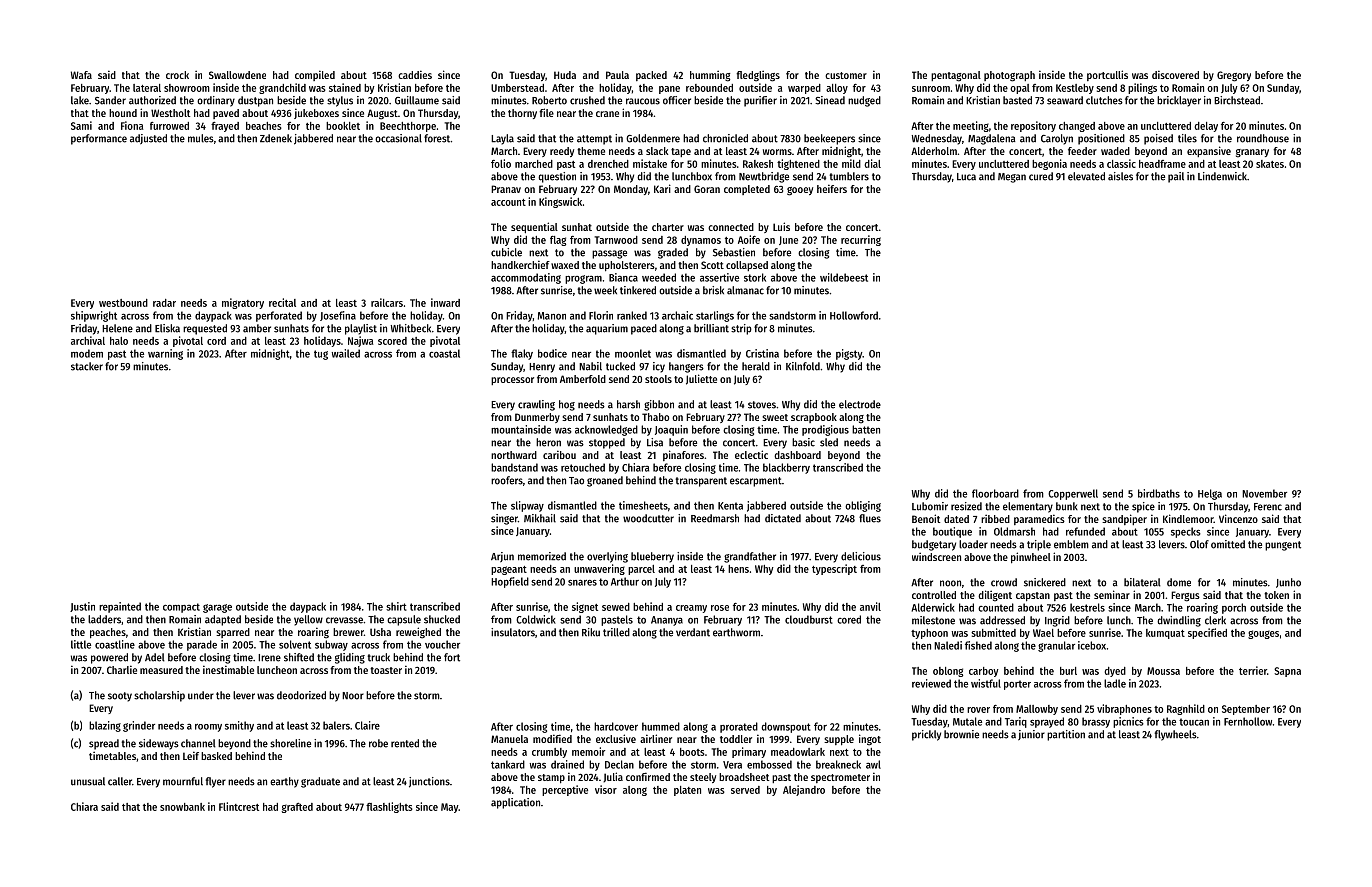 The height and width of the image is (887, 1372). Describe the element at coordinates (387, 302) in the image. I see `railcars` at that location.
